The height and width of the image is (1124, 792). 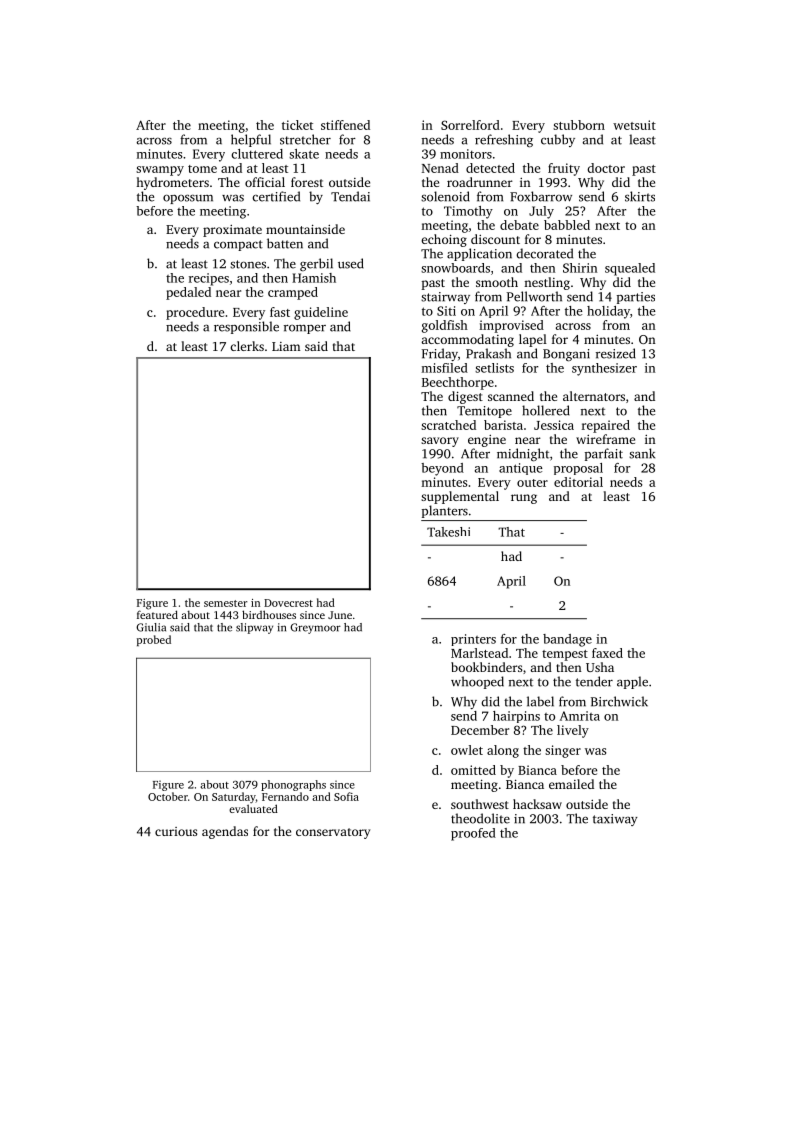 I want to click on doctor, so click(x=606, y=168).
